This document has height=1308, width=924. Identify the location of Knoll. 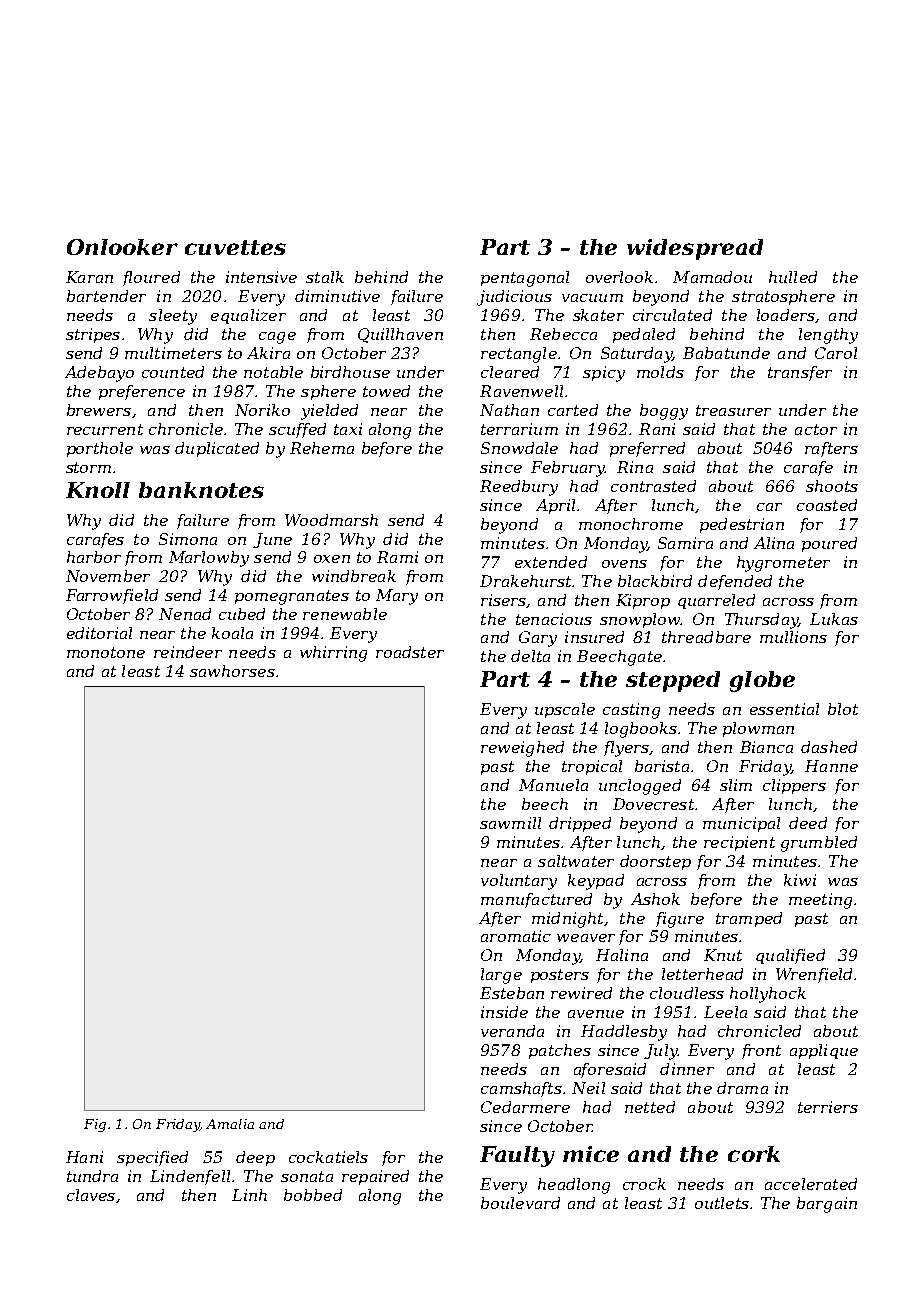
(98, 490).
